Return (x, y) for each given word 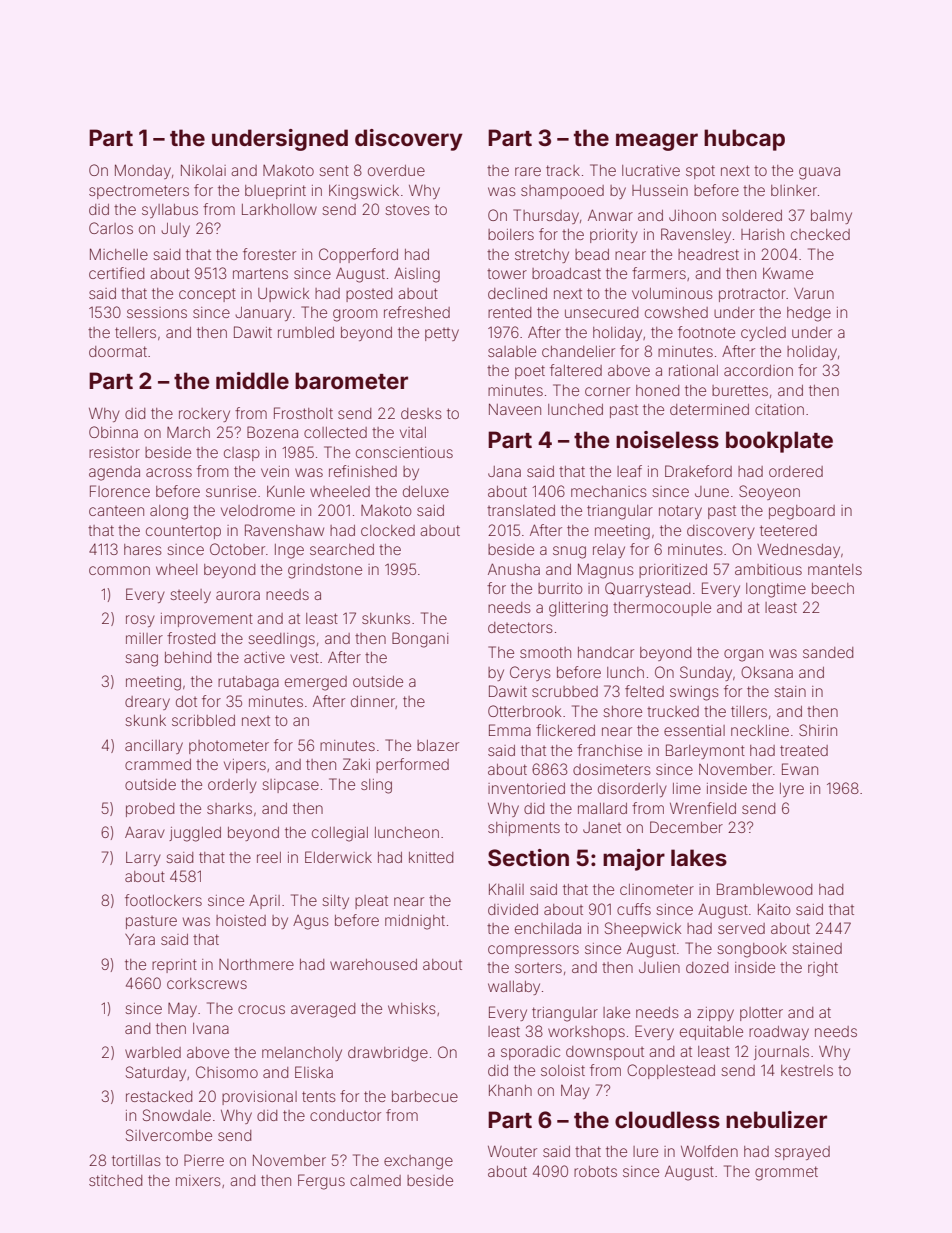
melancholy (302, 1054)
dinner (373, 701)
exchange (418, 1162)
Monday (143, 171)
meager (657, 142)
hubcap (744, 140)
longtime (776, 590)
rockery (204, 415)
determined (709, 409)
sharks (229, 808)
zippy (715, 1014)
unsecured (601, 312)
